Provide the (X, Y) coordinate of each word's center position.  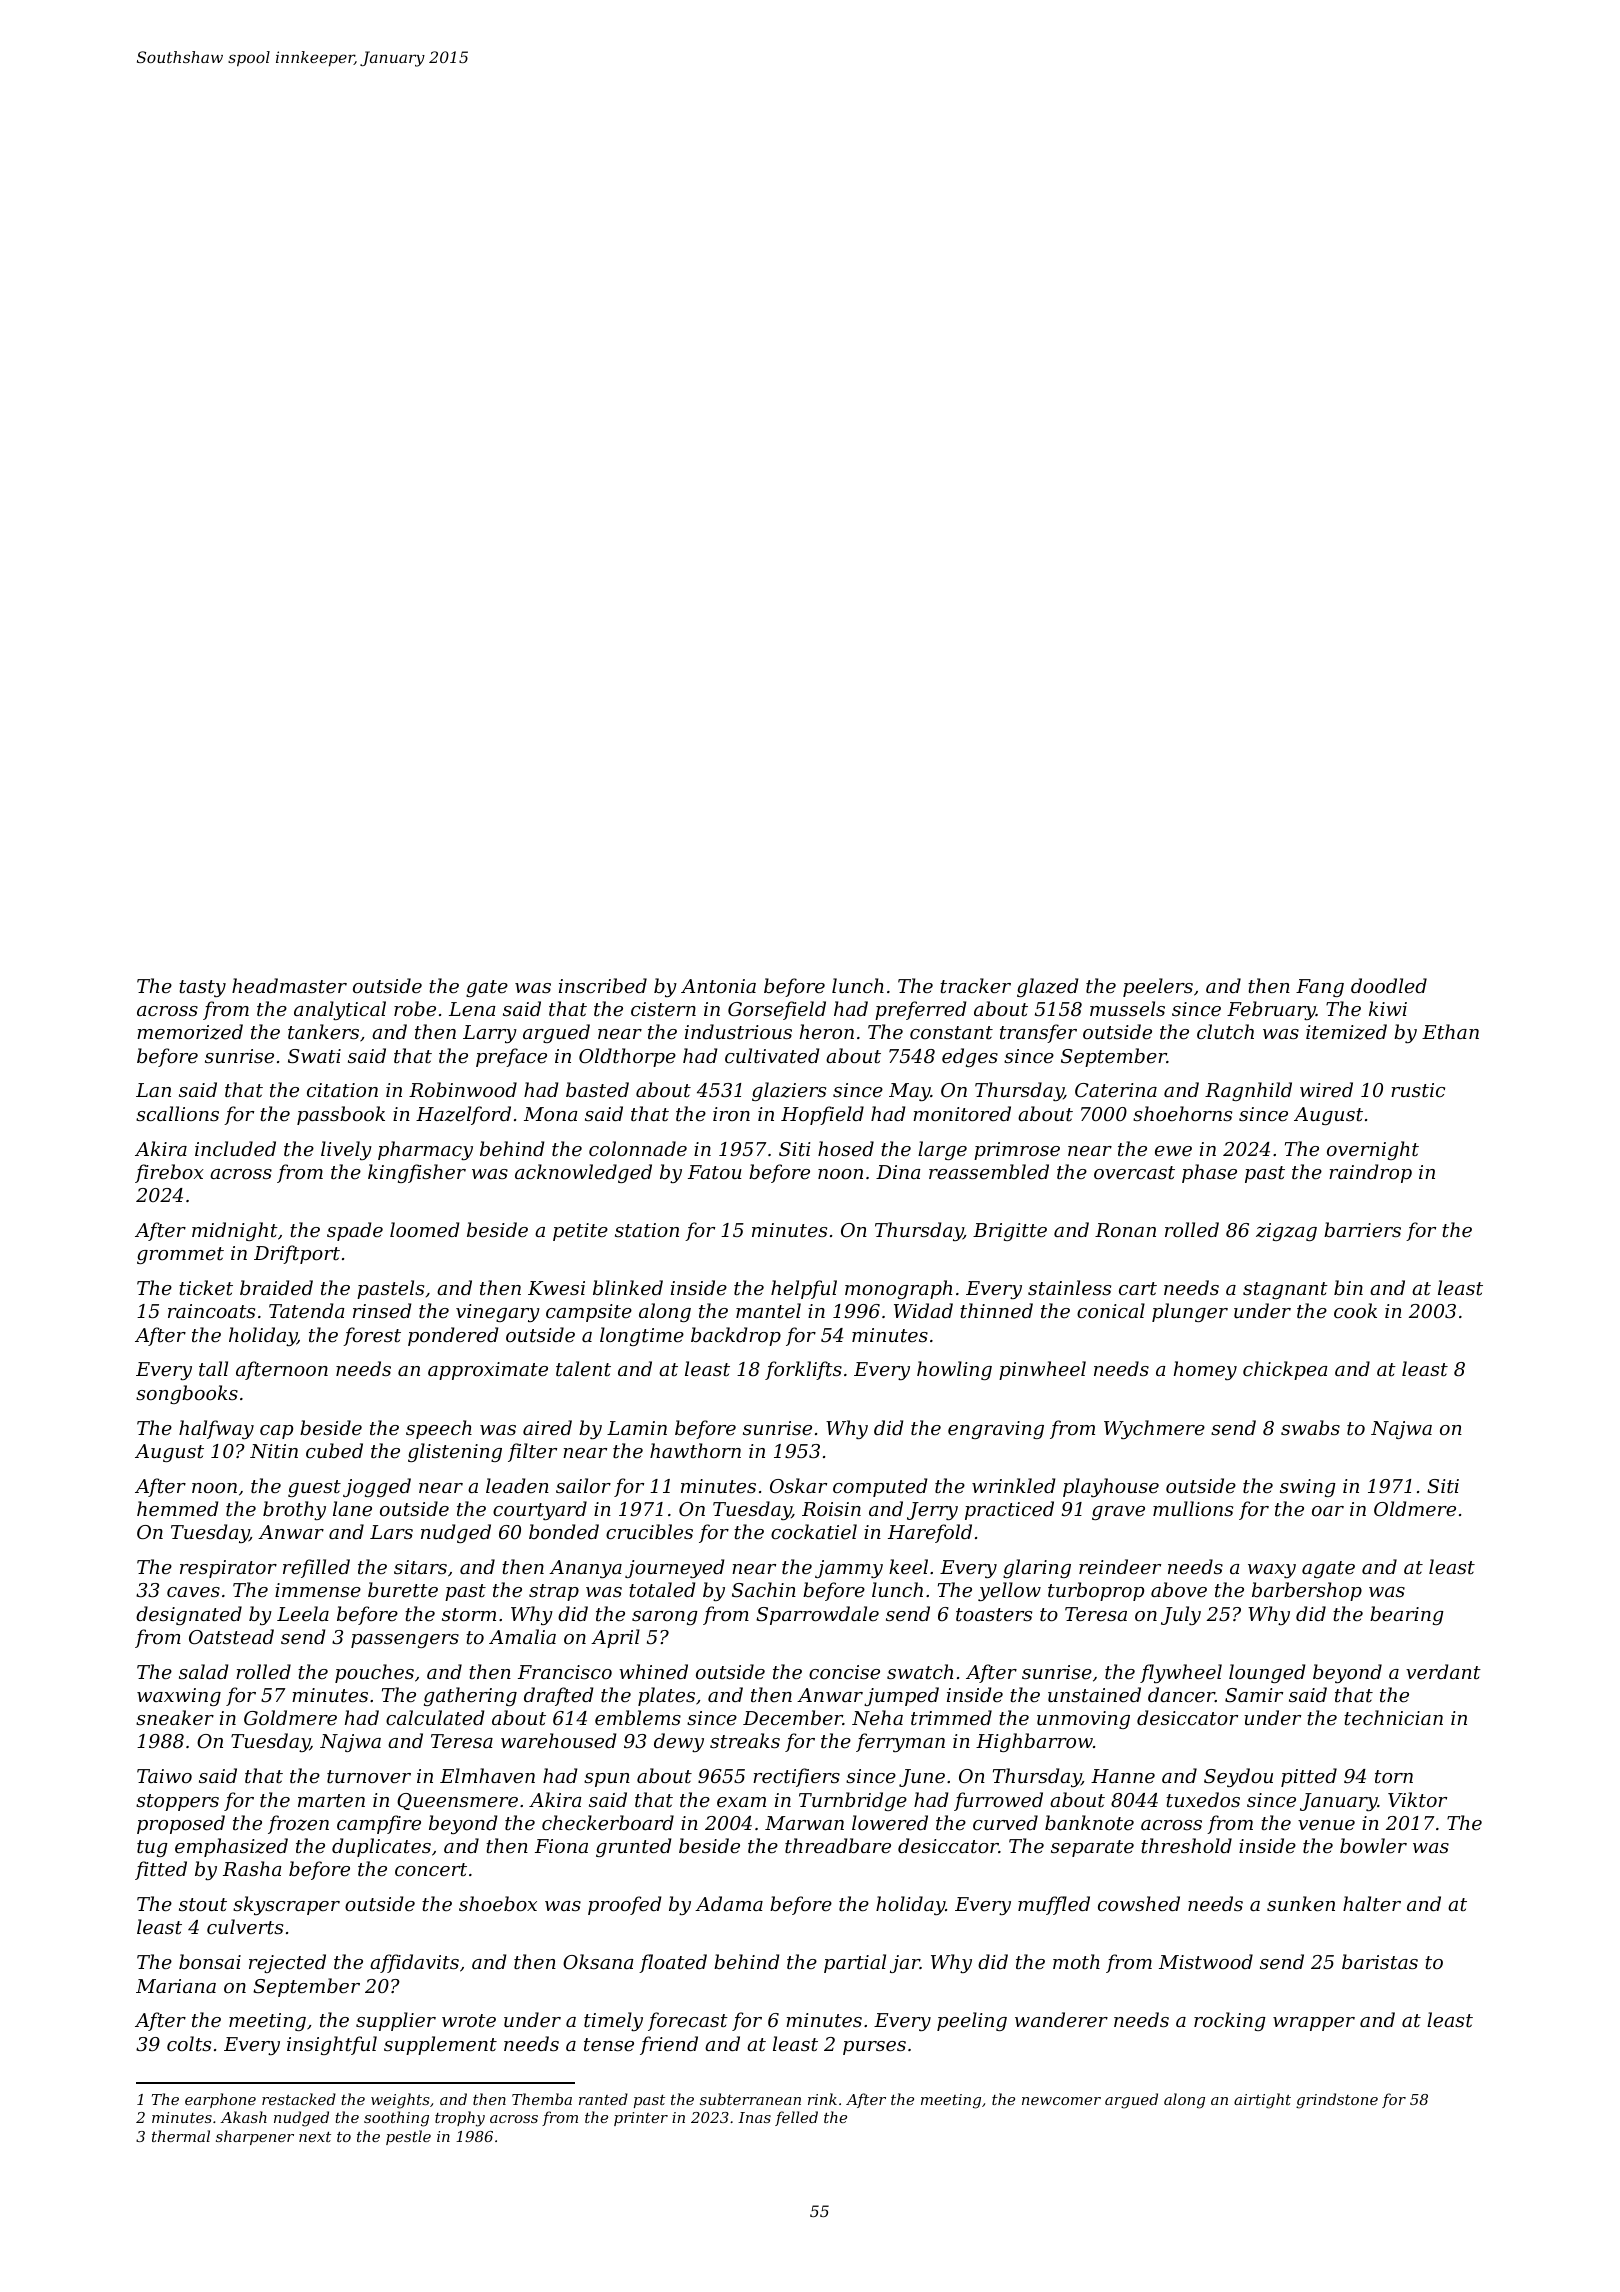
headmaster (289, 985)
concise (844, 1672)
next (315, 2137)
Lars (391, 1532)
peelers (1158, 987)
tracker (975, 985)
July (1181, 1615)
